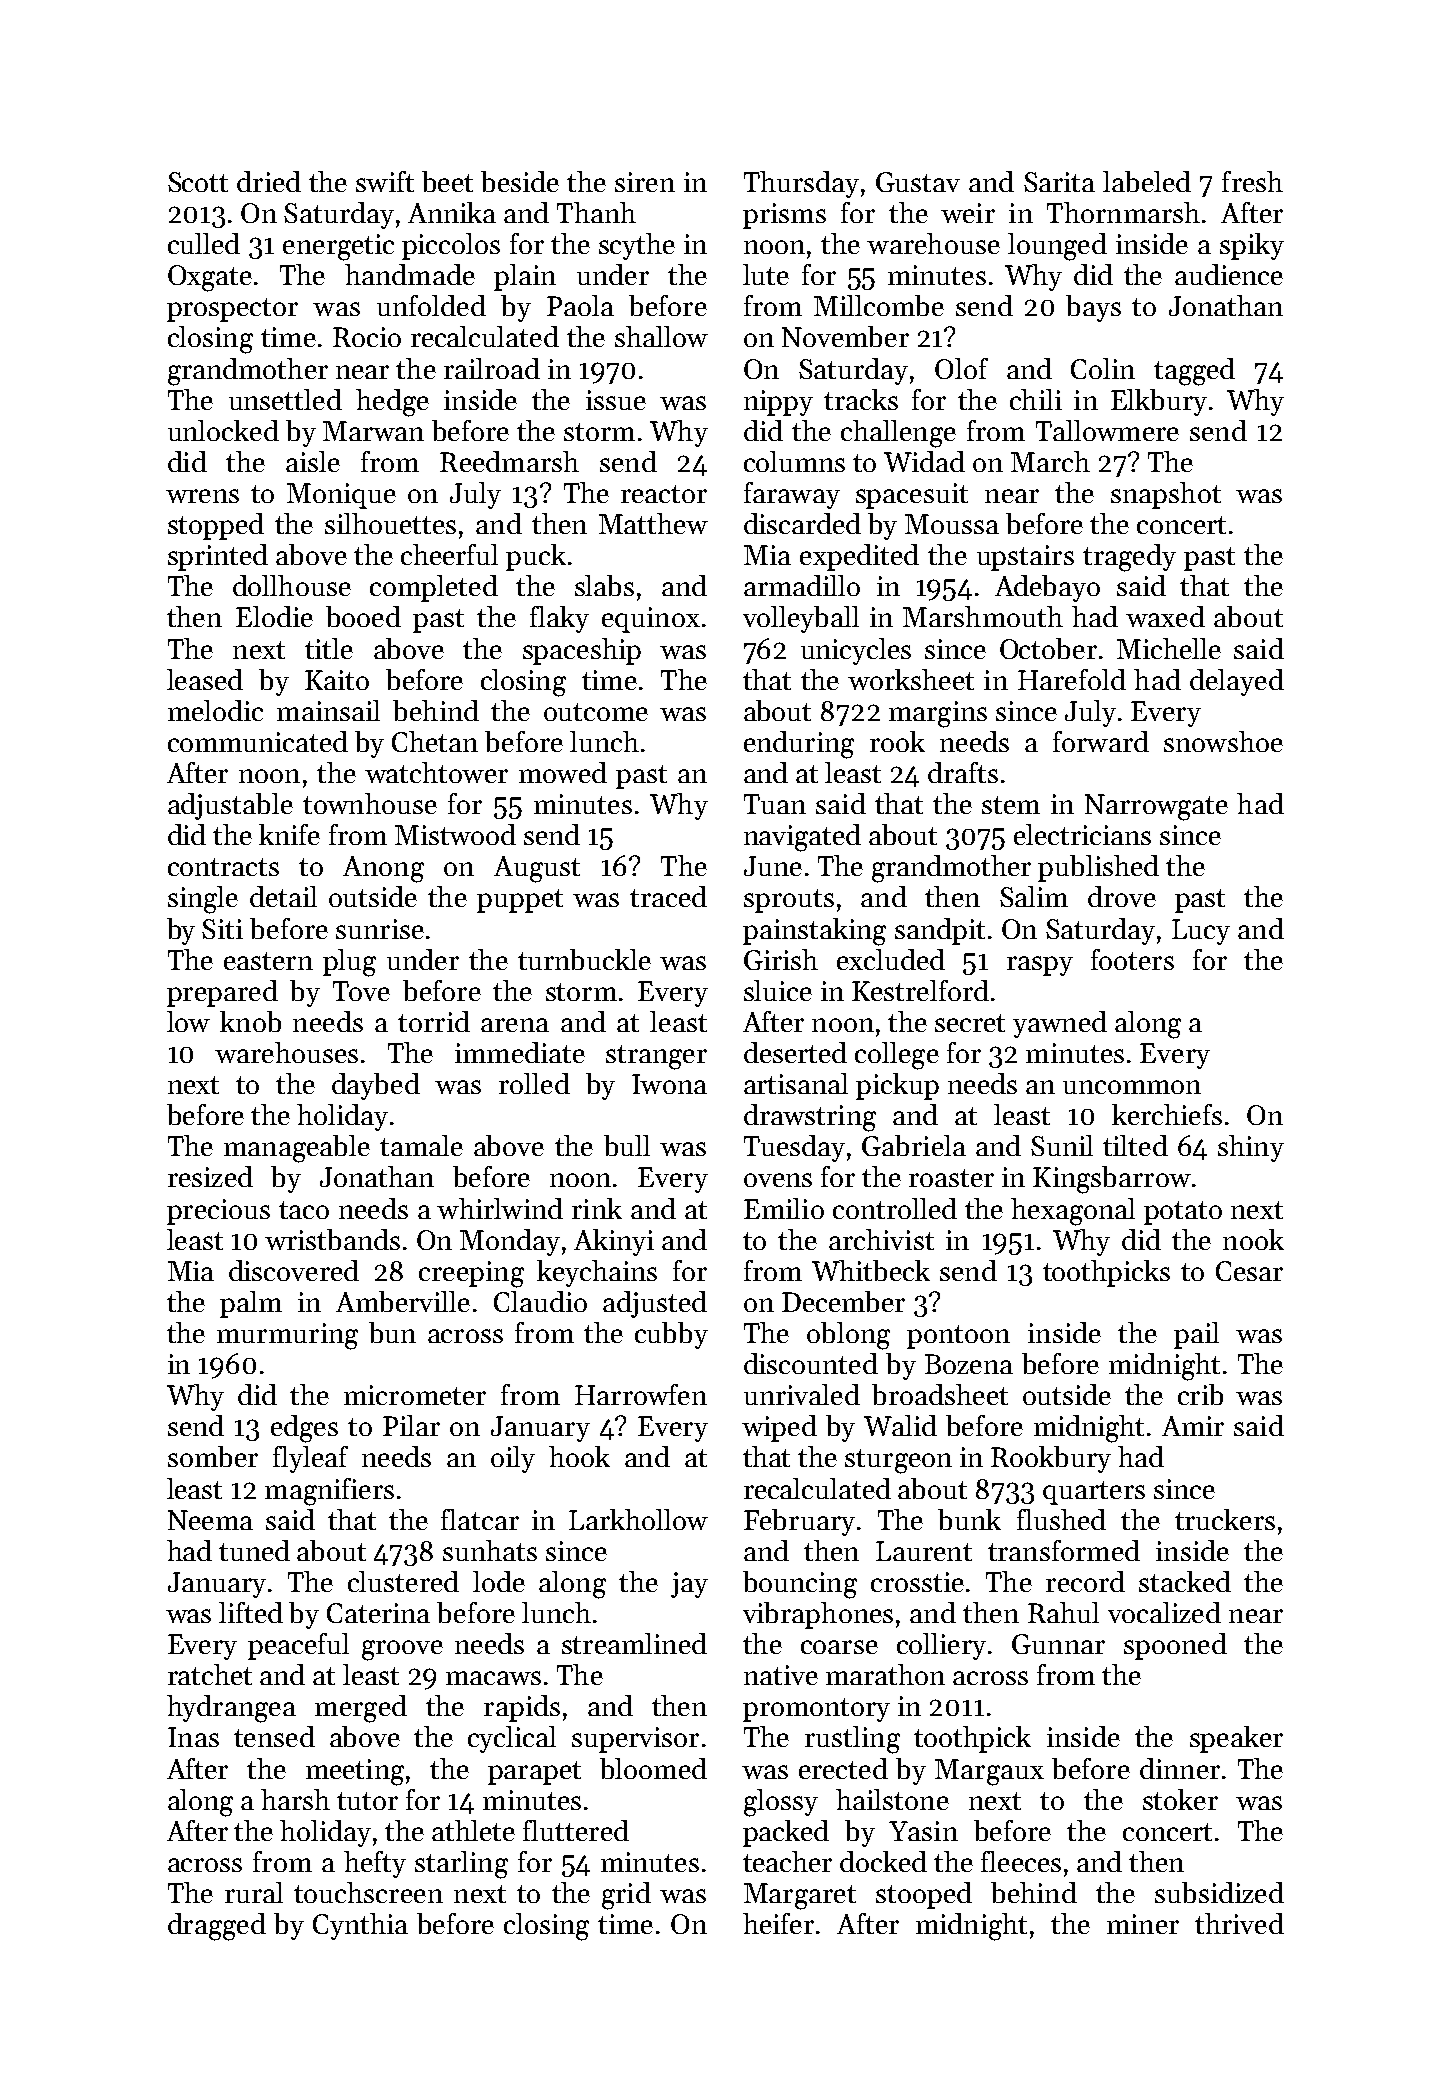 This screenshot has width=1450, height=2100. Describe the element at coordinates (1040, 966) in the screenshot. I see `raspy` at that location.
